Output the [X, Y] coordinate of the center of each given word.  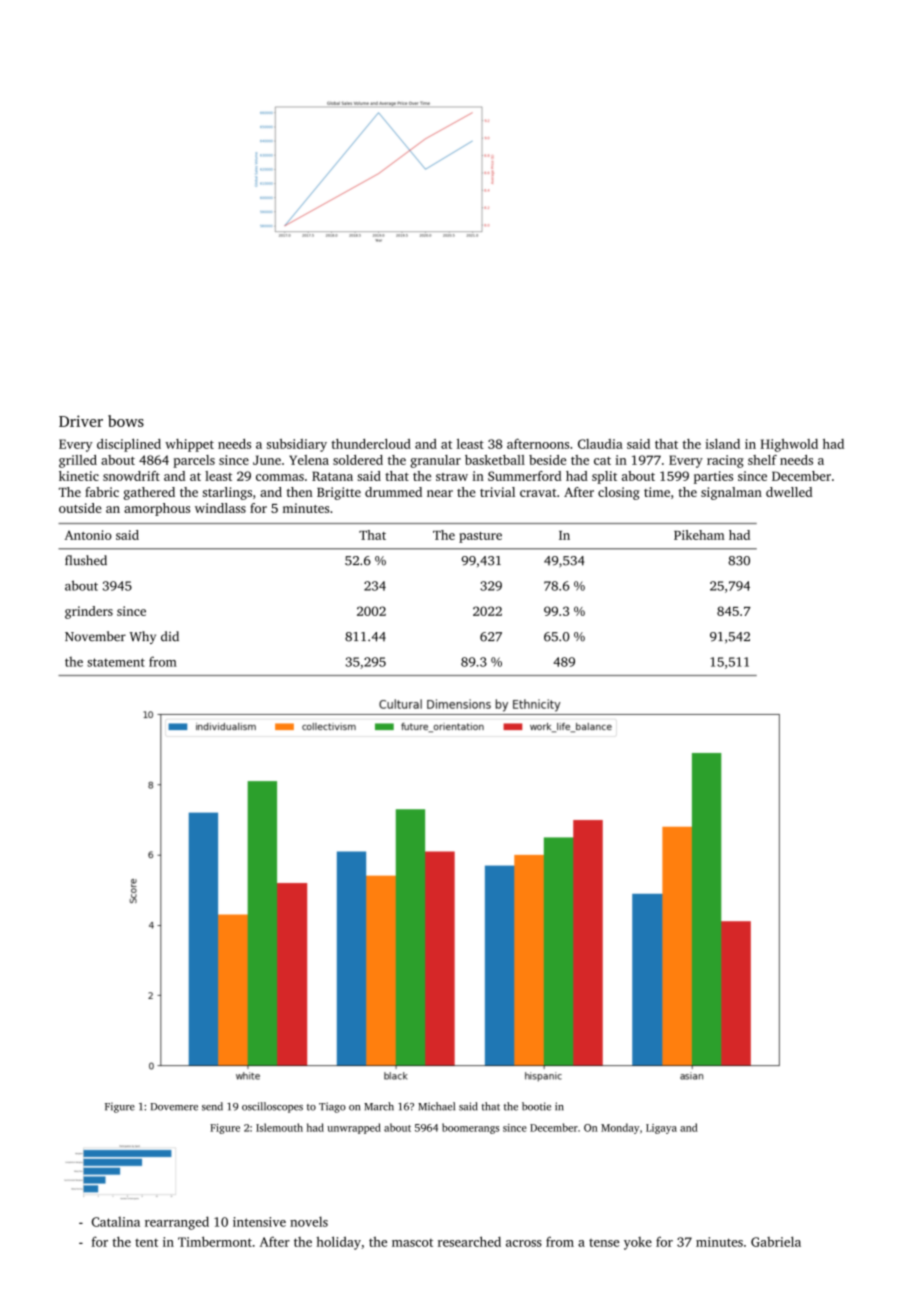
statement [116, 662]
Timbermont [215, 1241]
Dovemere [174, 1107]
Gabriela [776, 1241]
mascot [412, 1243]
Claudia [600, 444]
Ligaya [661, 1129]
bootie [536, 1106]
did [170, 636]
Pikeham [699, 535]
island [722, 444]
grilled [78, 461]
